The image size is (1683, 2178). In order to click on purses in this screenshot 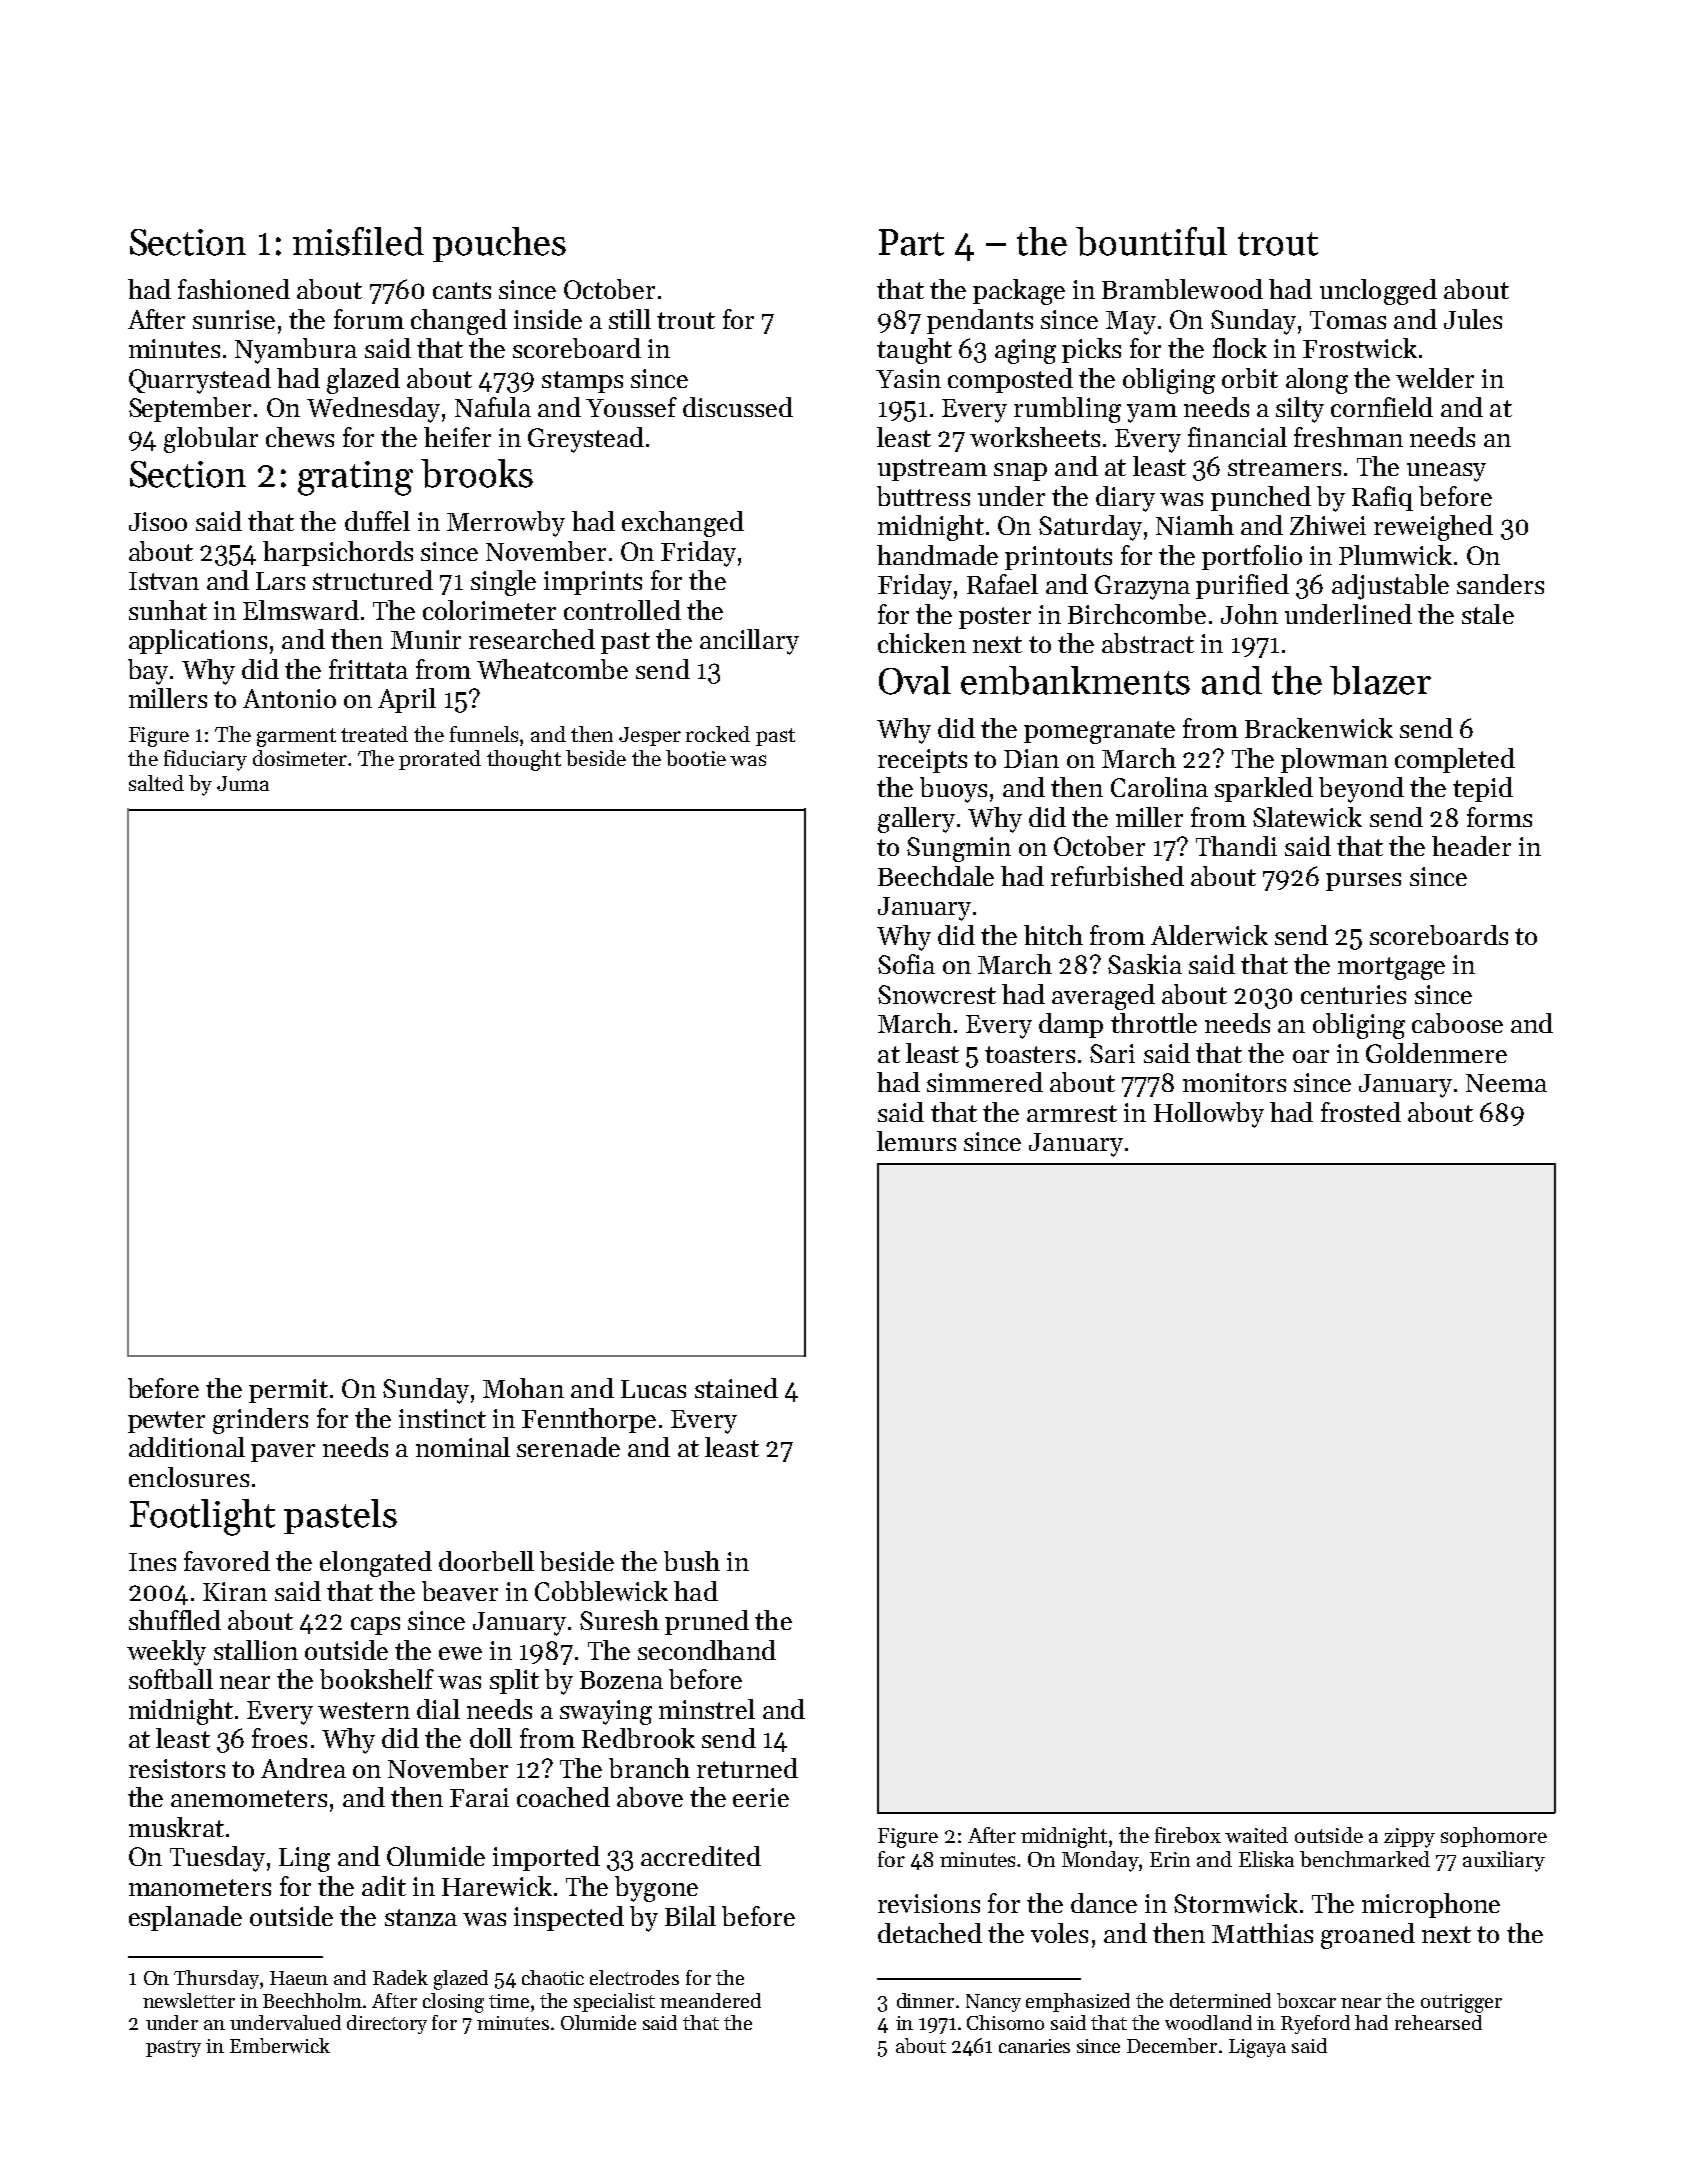, I will do `click(1363, 882)`.
